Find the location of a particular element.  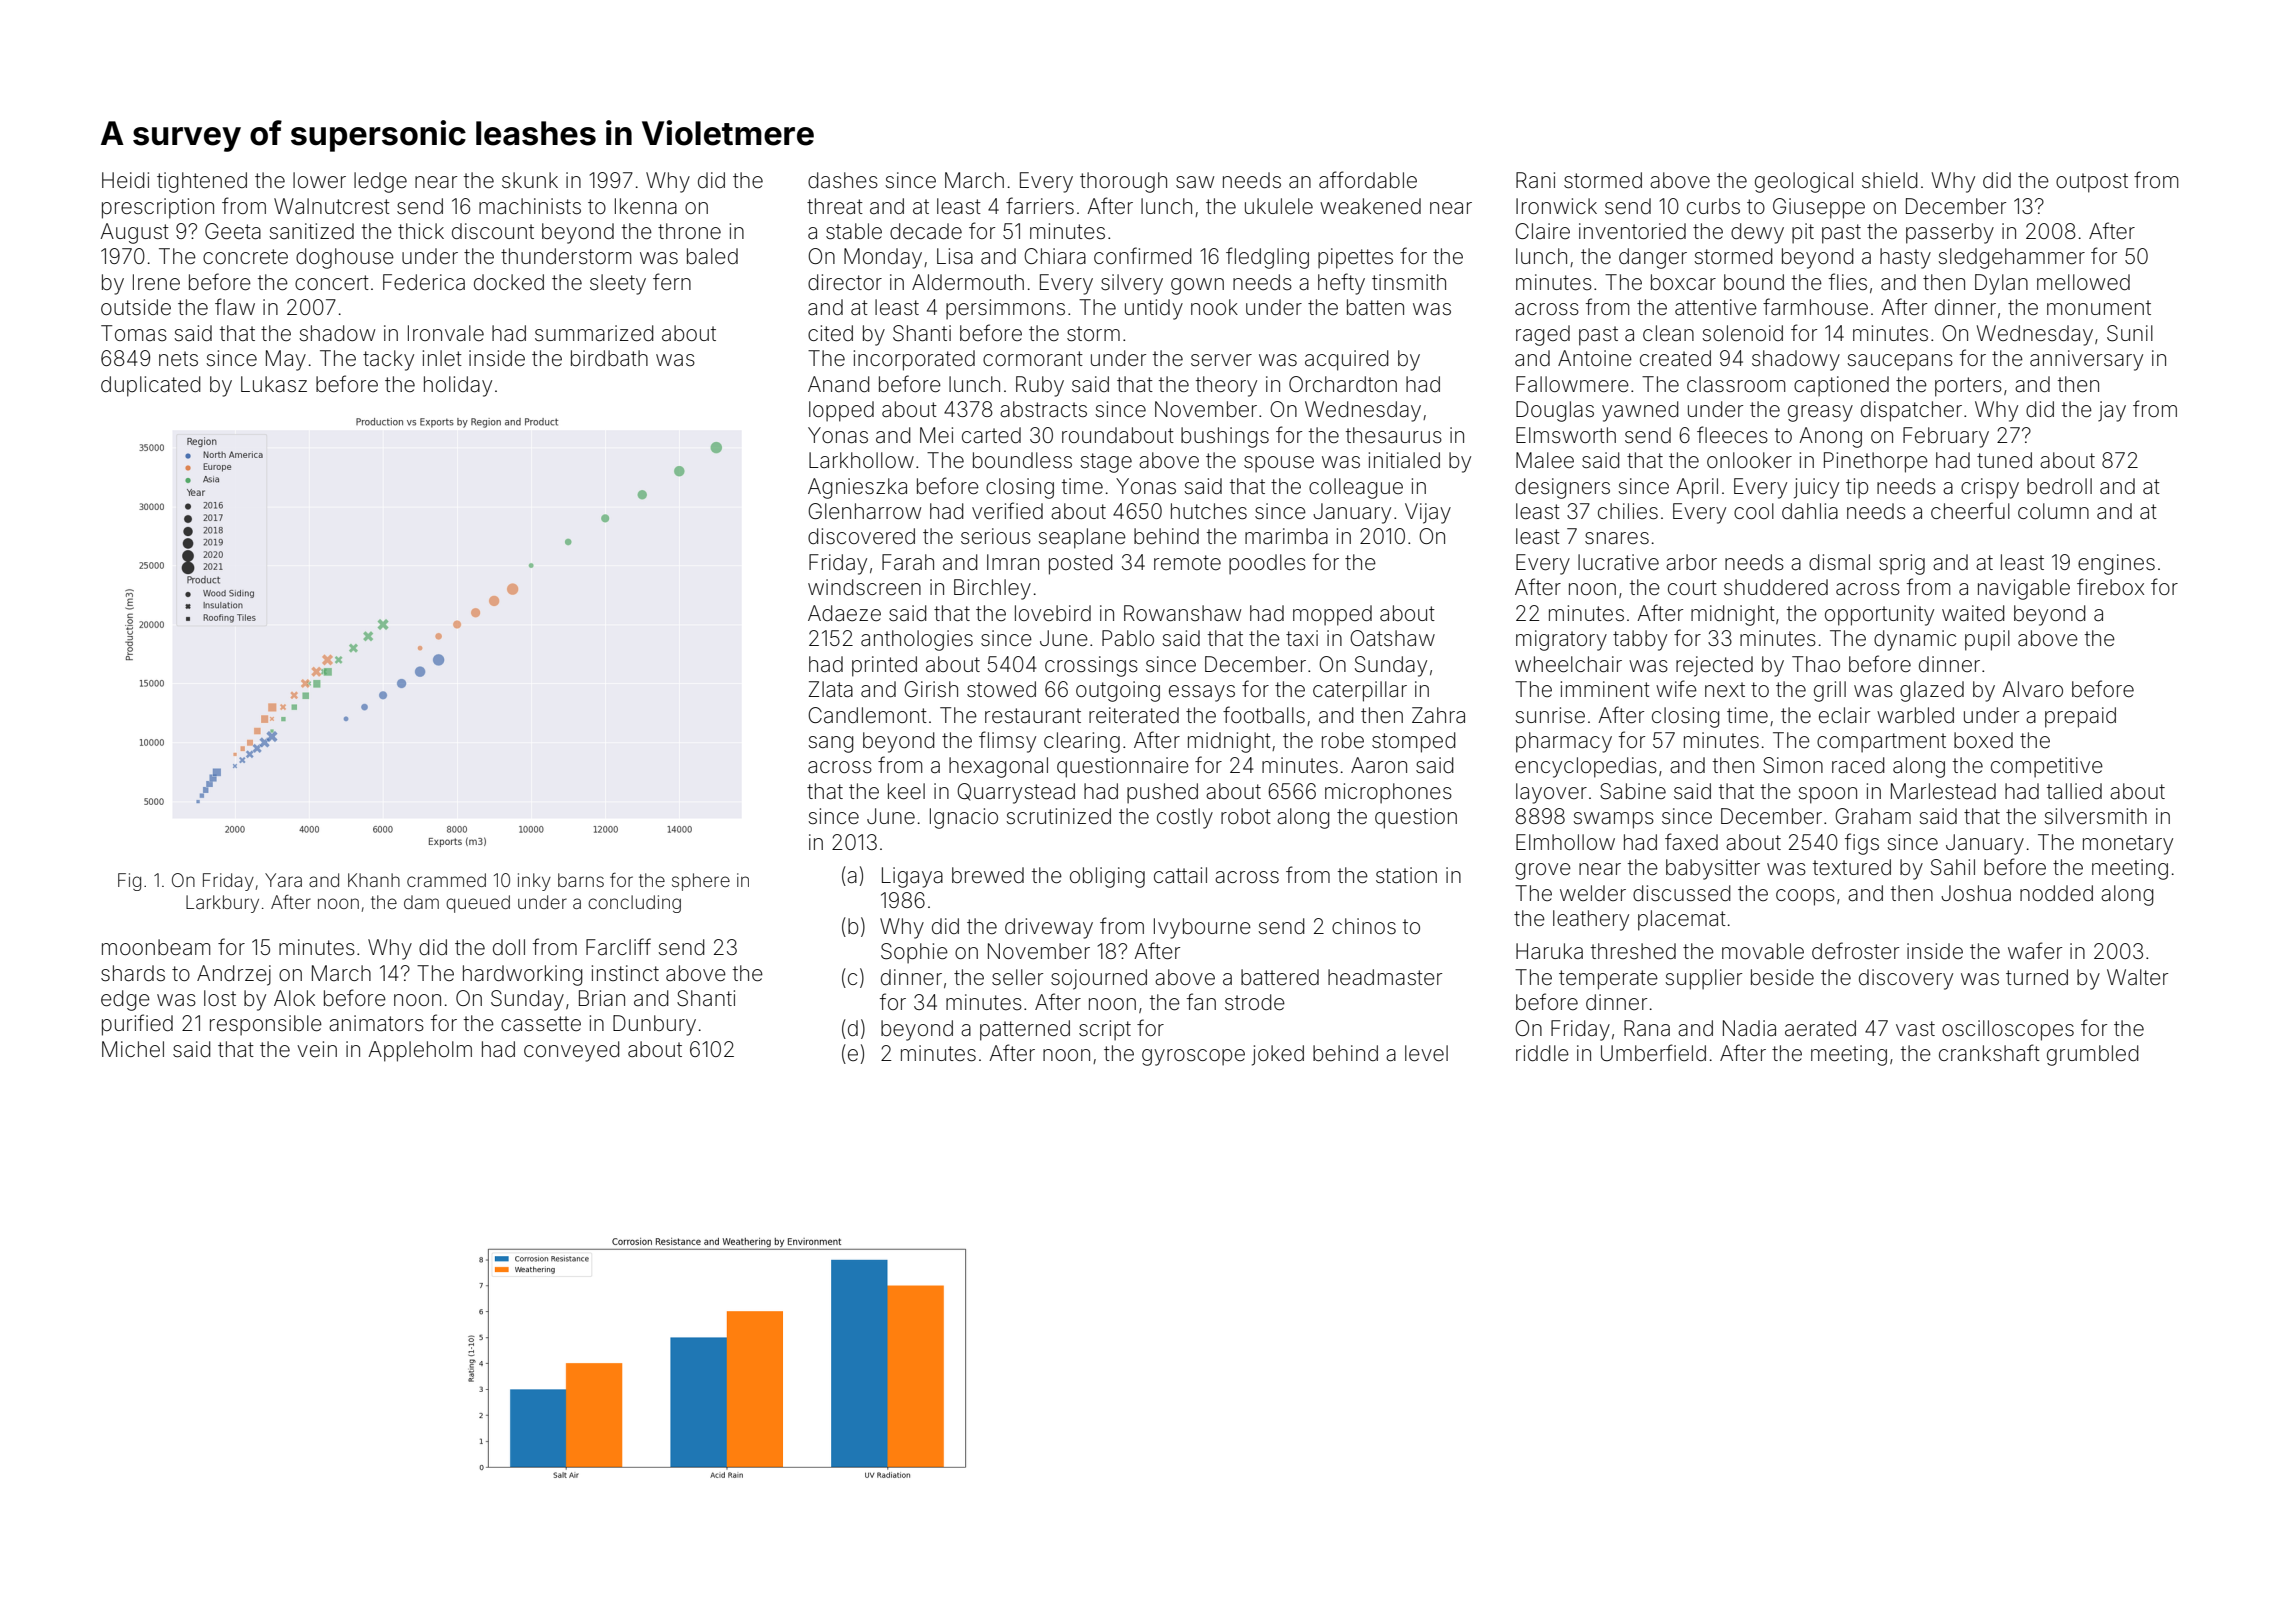

glazed is located at coordinates (1932, 691).
